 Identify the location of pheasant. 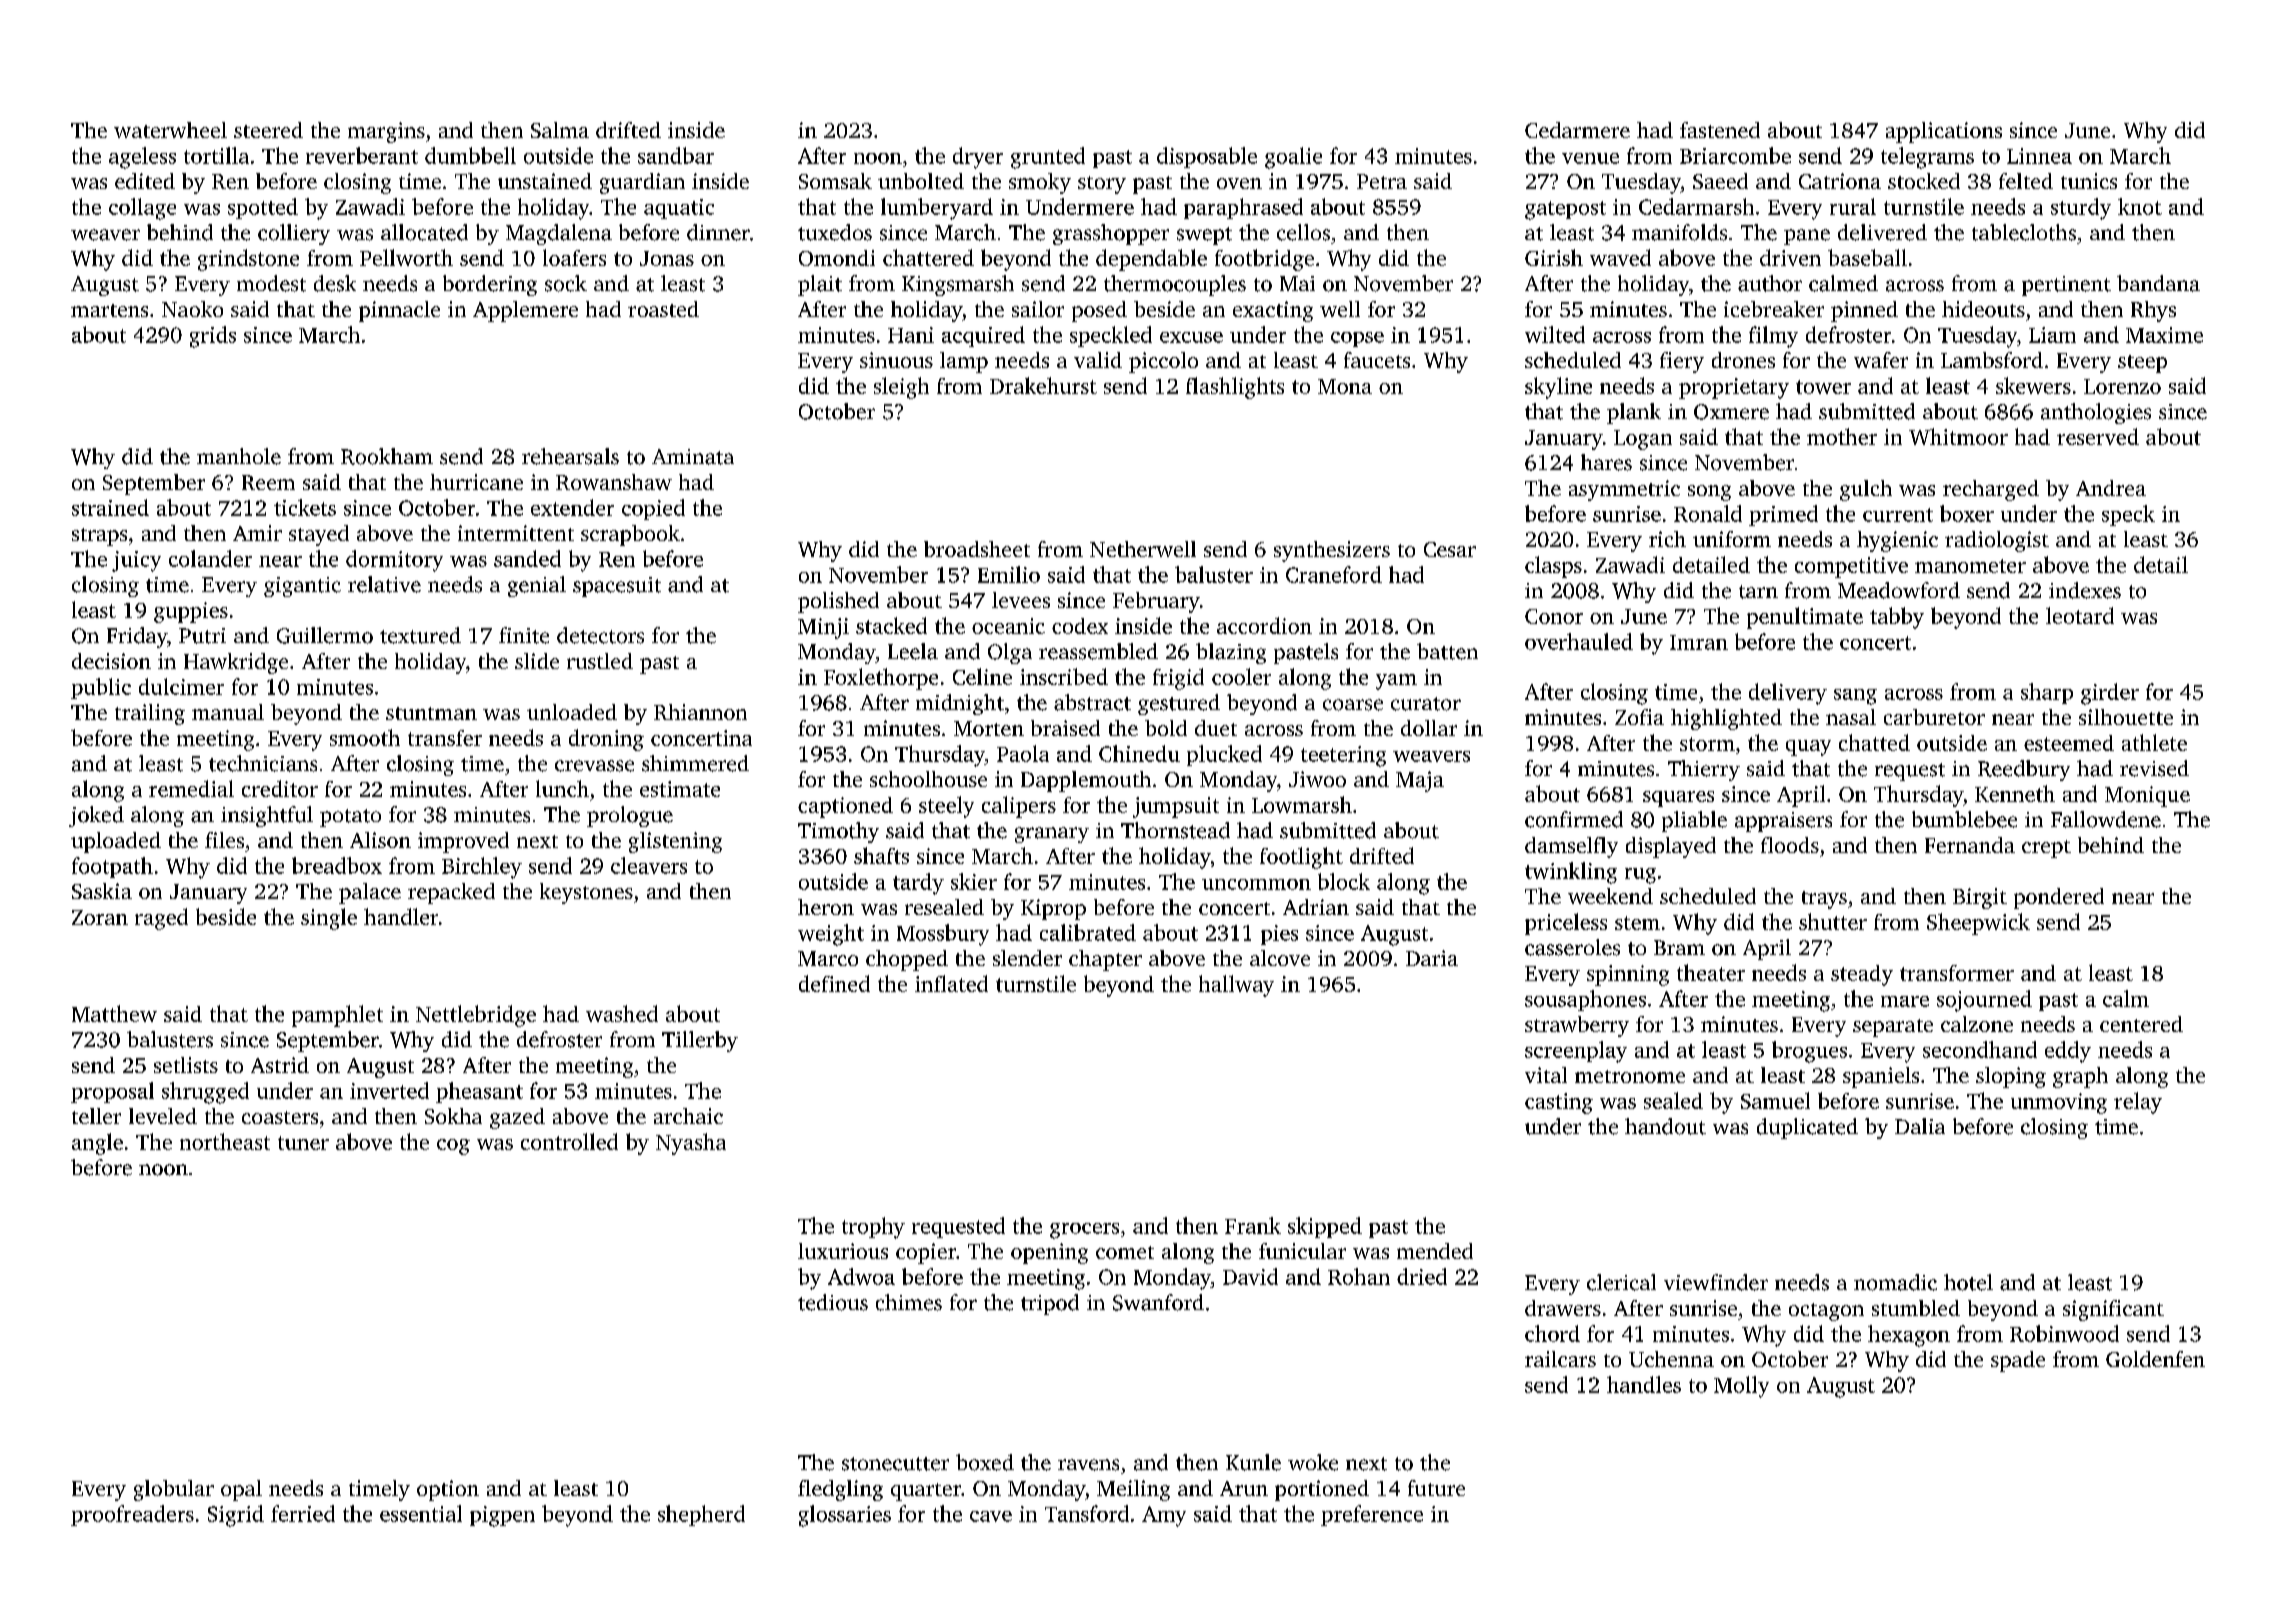
(479, 1092).
